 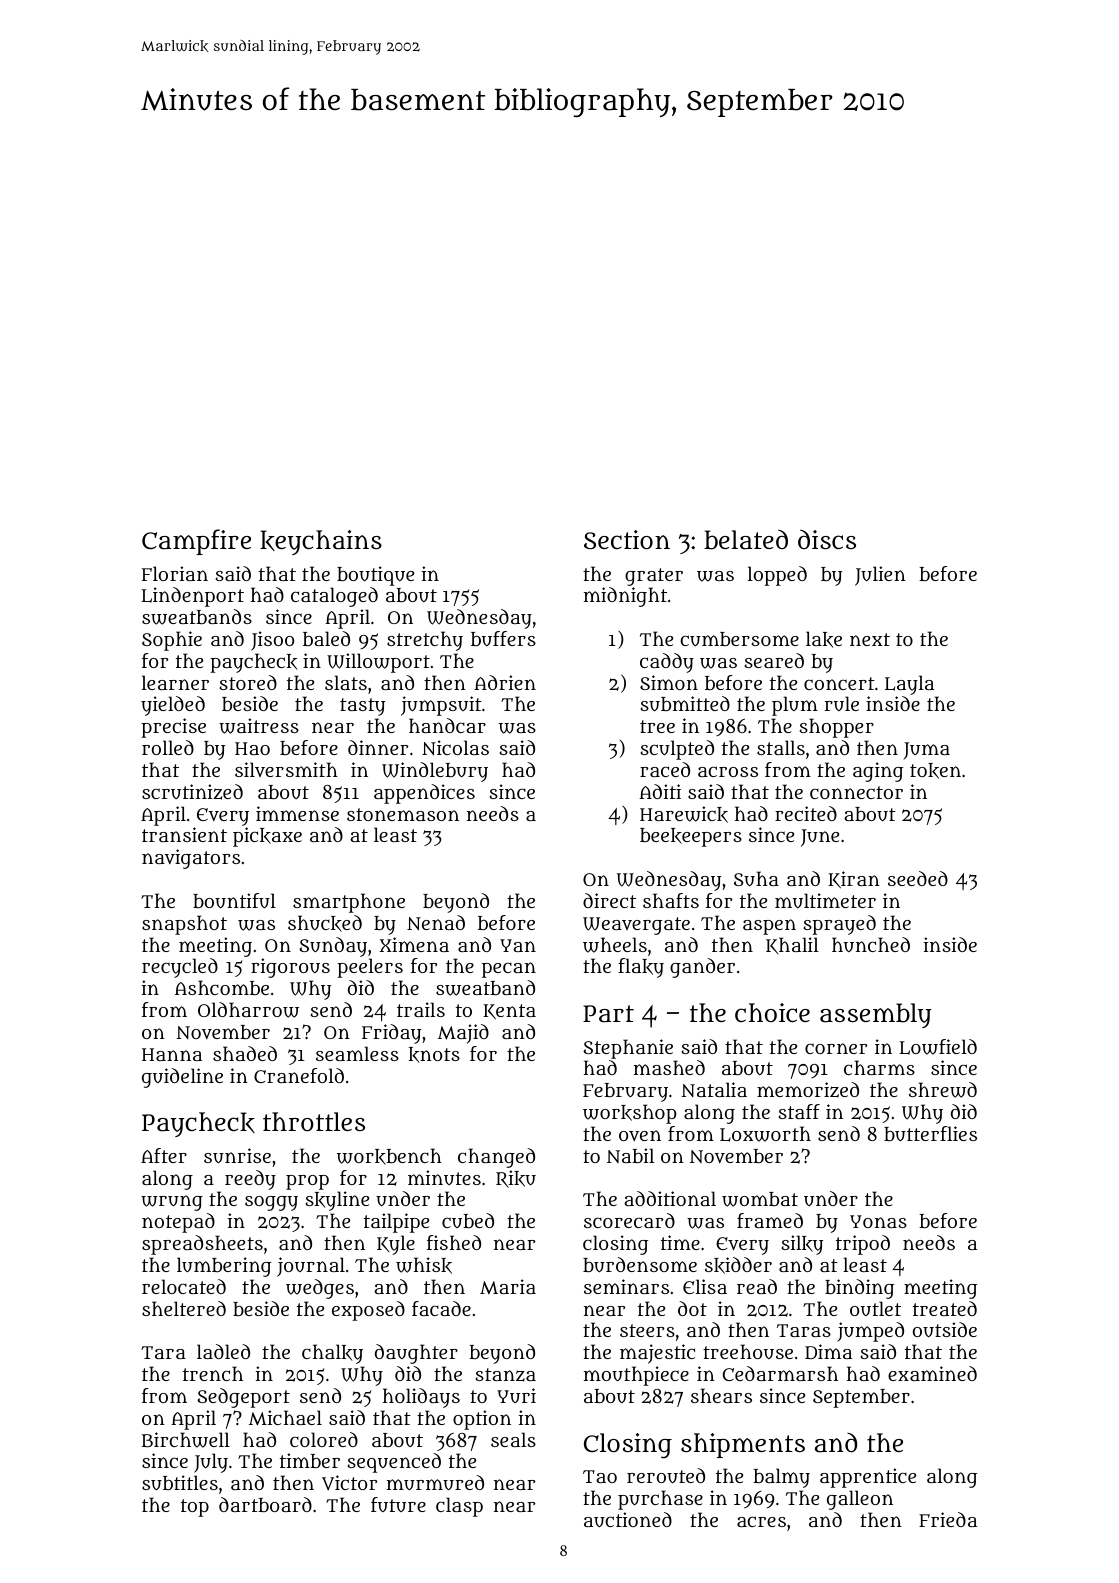 What do you see at coordinates (191, 859) in the screenshot?
I see `navigators` at bounding box center [191, 859].
